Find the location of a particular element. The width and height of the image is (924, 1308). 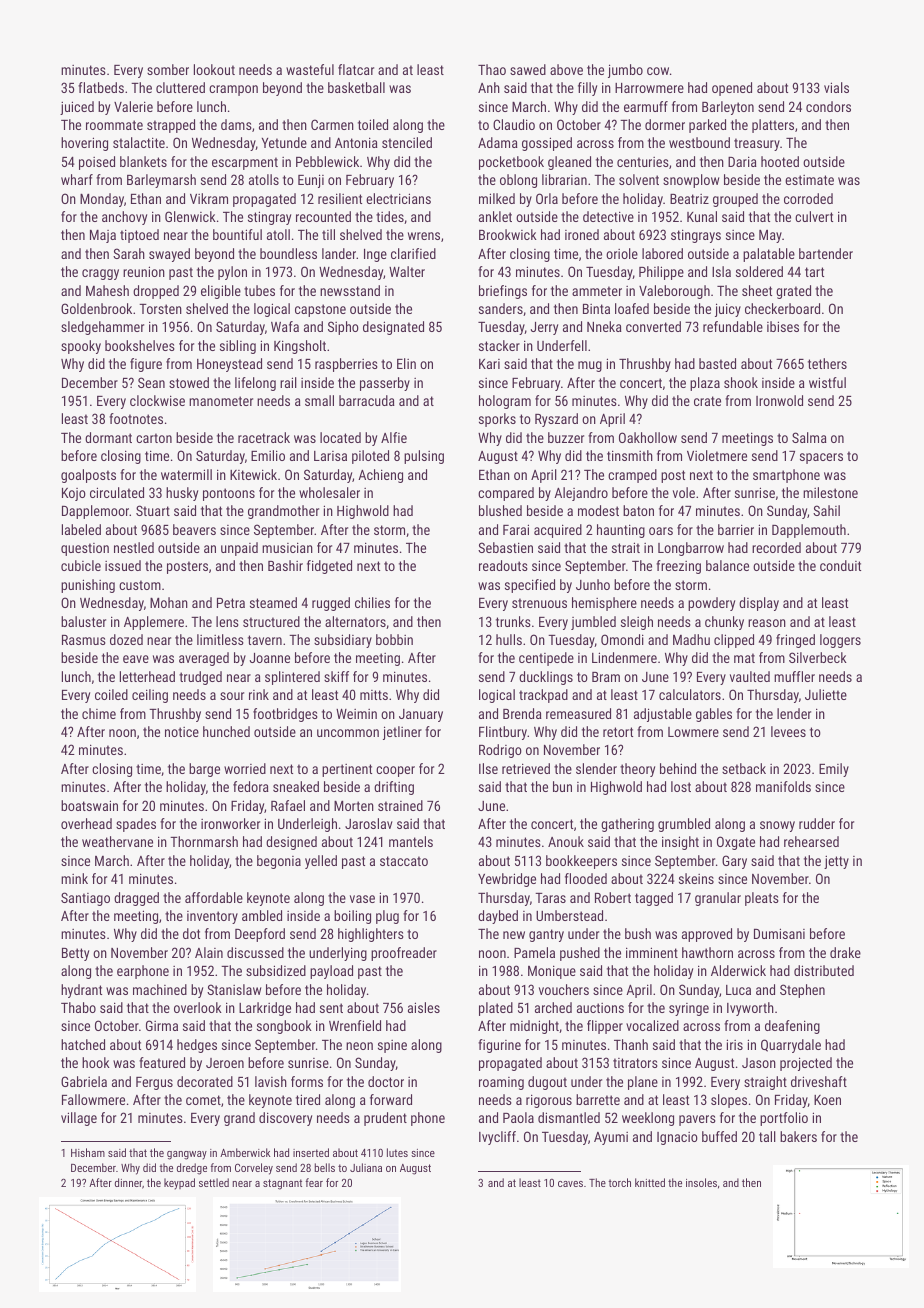

proofreader is located at coordinates (404, 954).
